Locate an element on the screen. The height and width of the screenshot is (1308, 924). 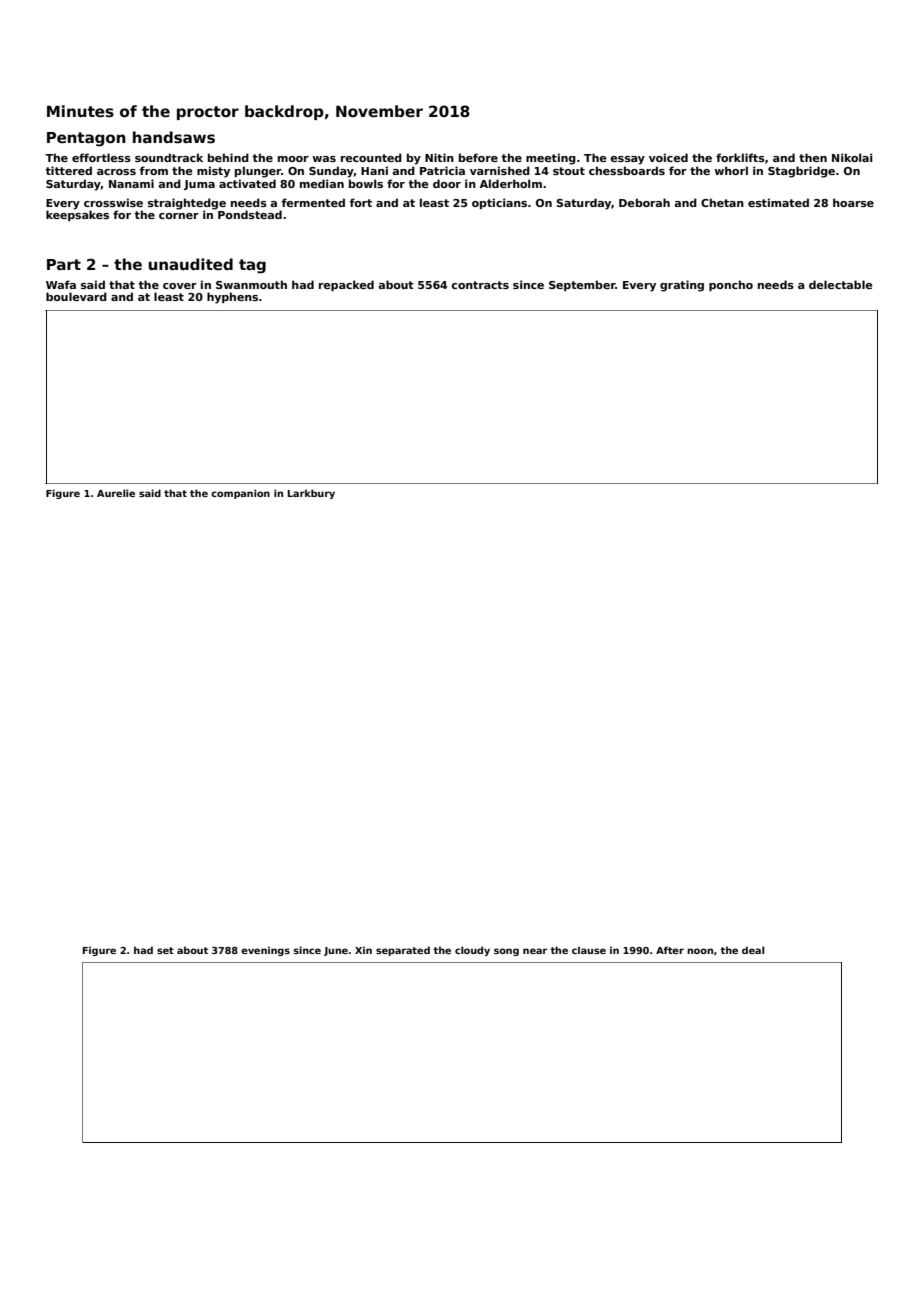
tittered is located at coordinates (68, 170).
